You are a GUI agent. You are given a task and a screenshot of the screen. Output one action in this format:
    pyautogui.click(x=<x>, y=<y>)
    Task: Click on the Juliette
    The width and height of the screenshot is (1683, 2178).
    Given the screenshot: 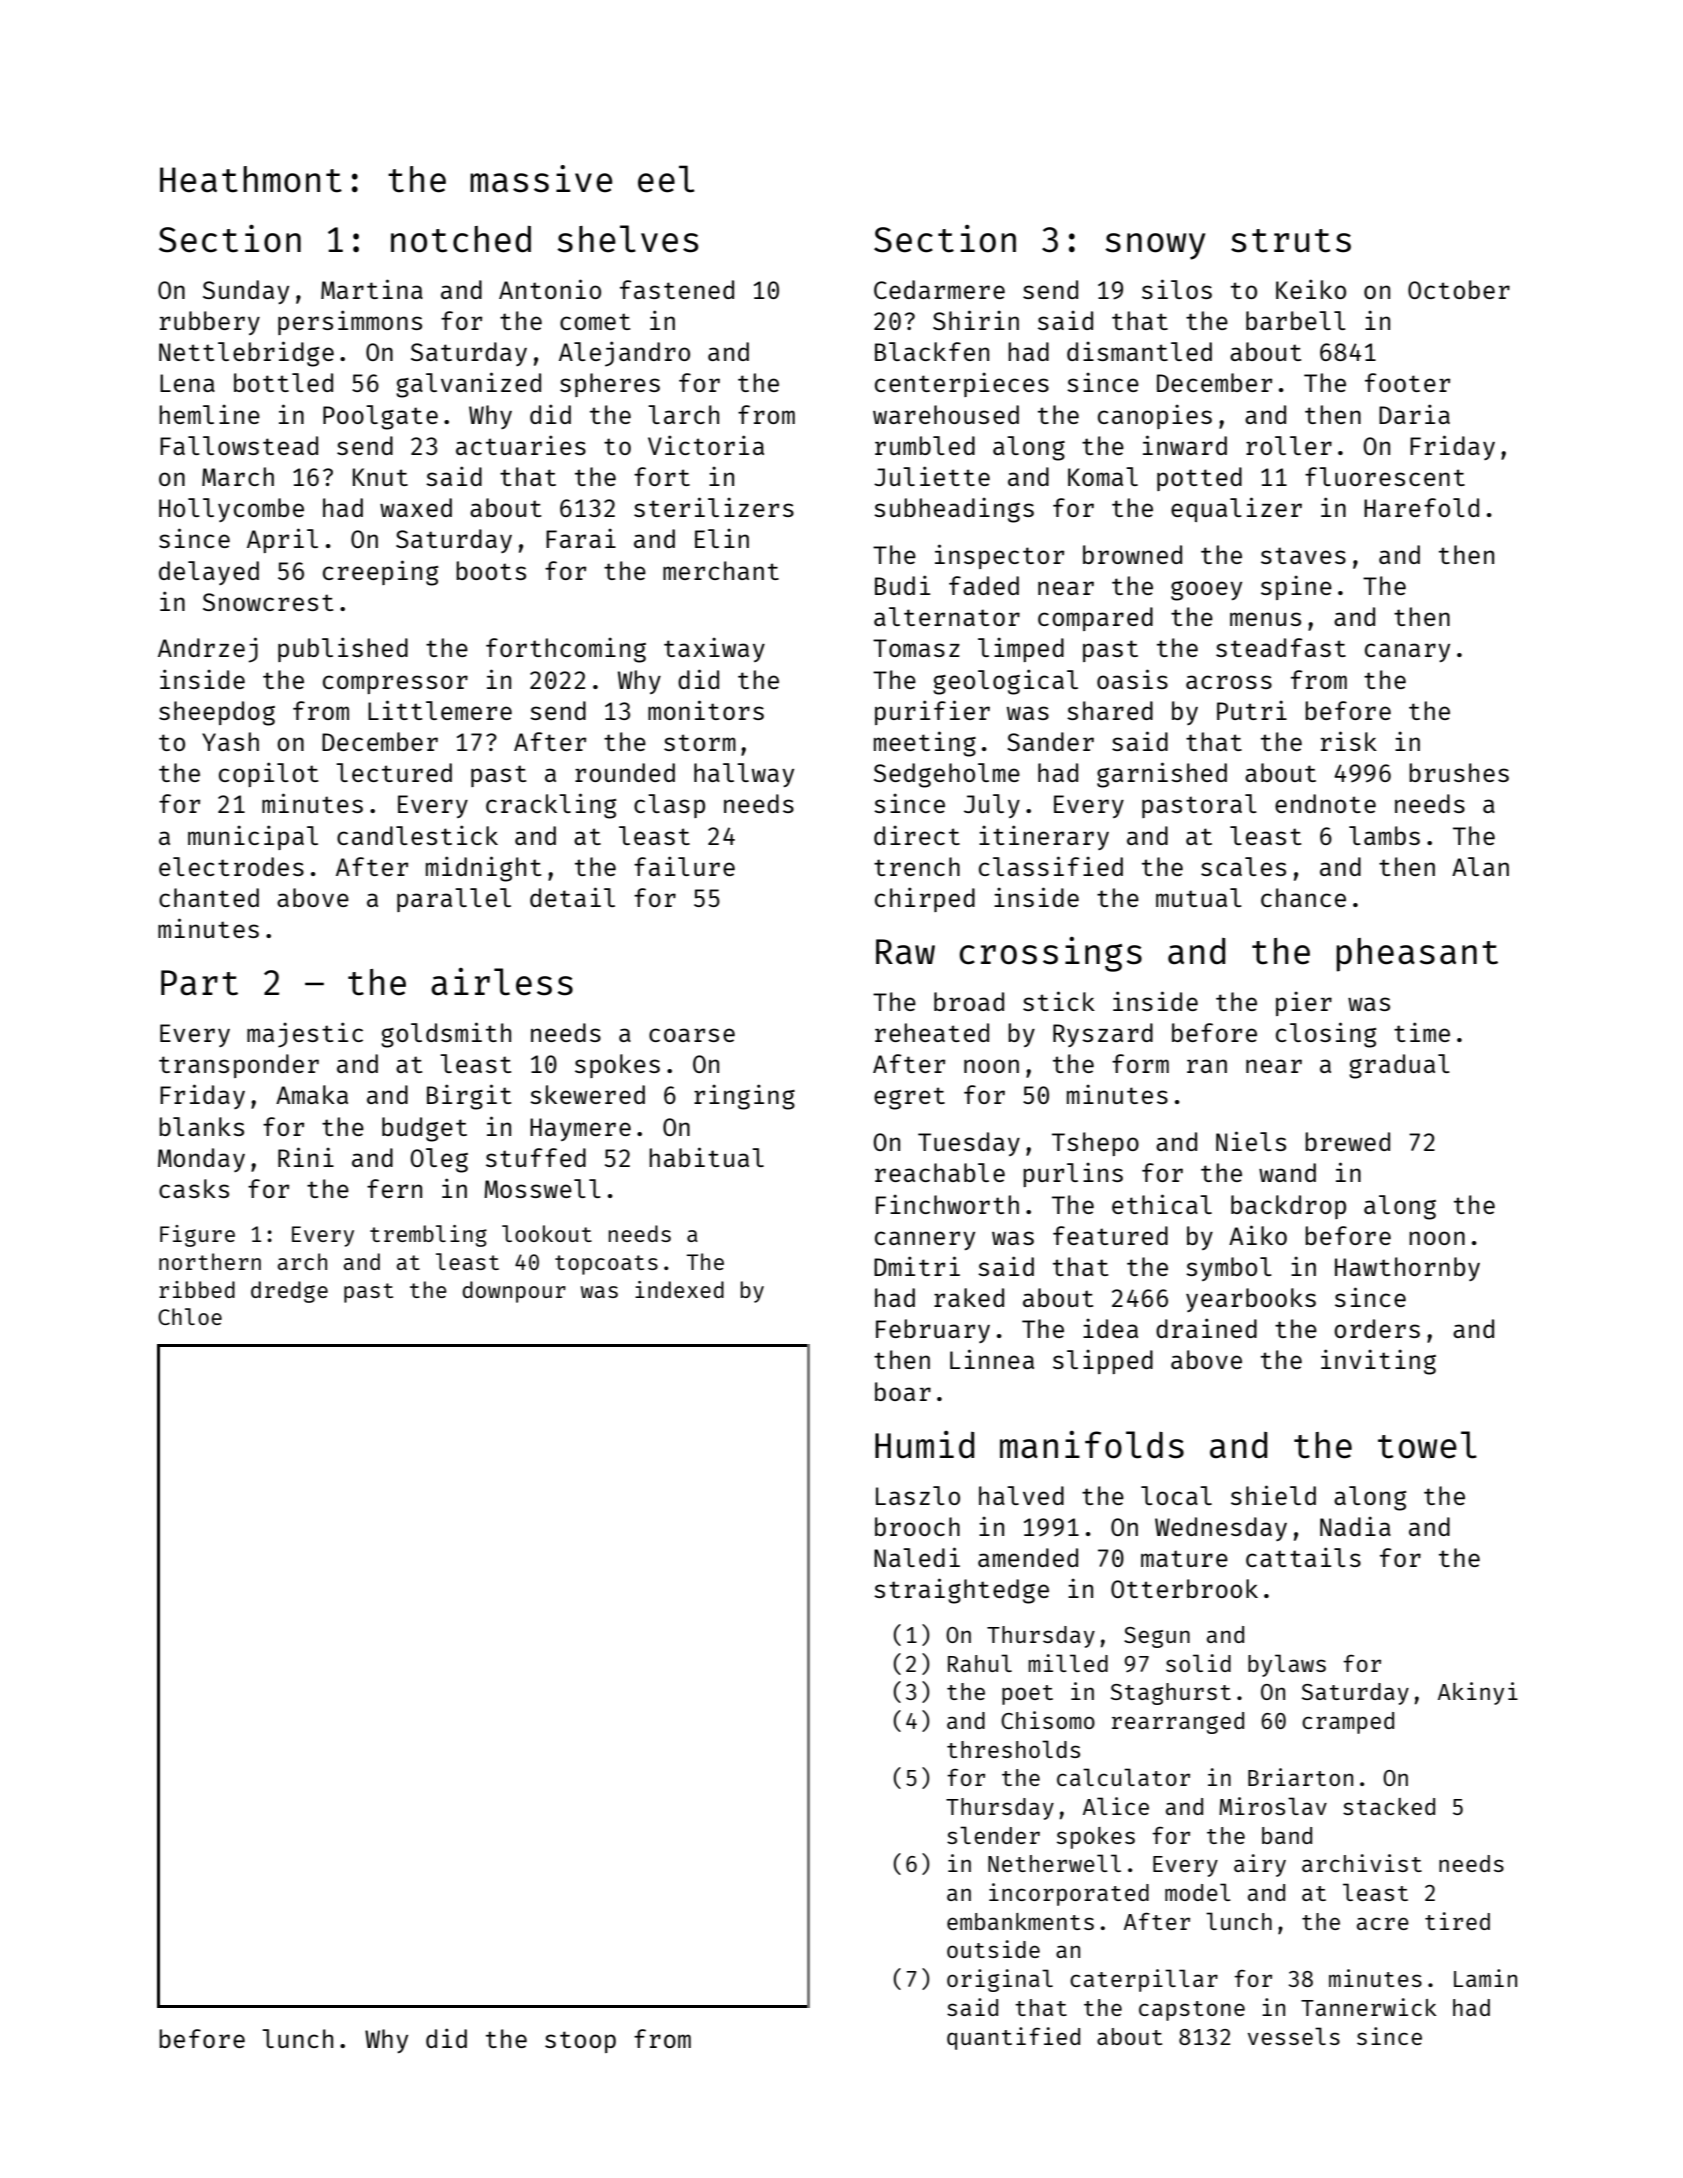 What is the action you would take?
    pyautogui.click(x=932, y=476)
